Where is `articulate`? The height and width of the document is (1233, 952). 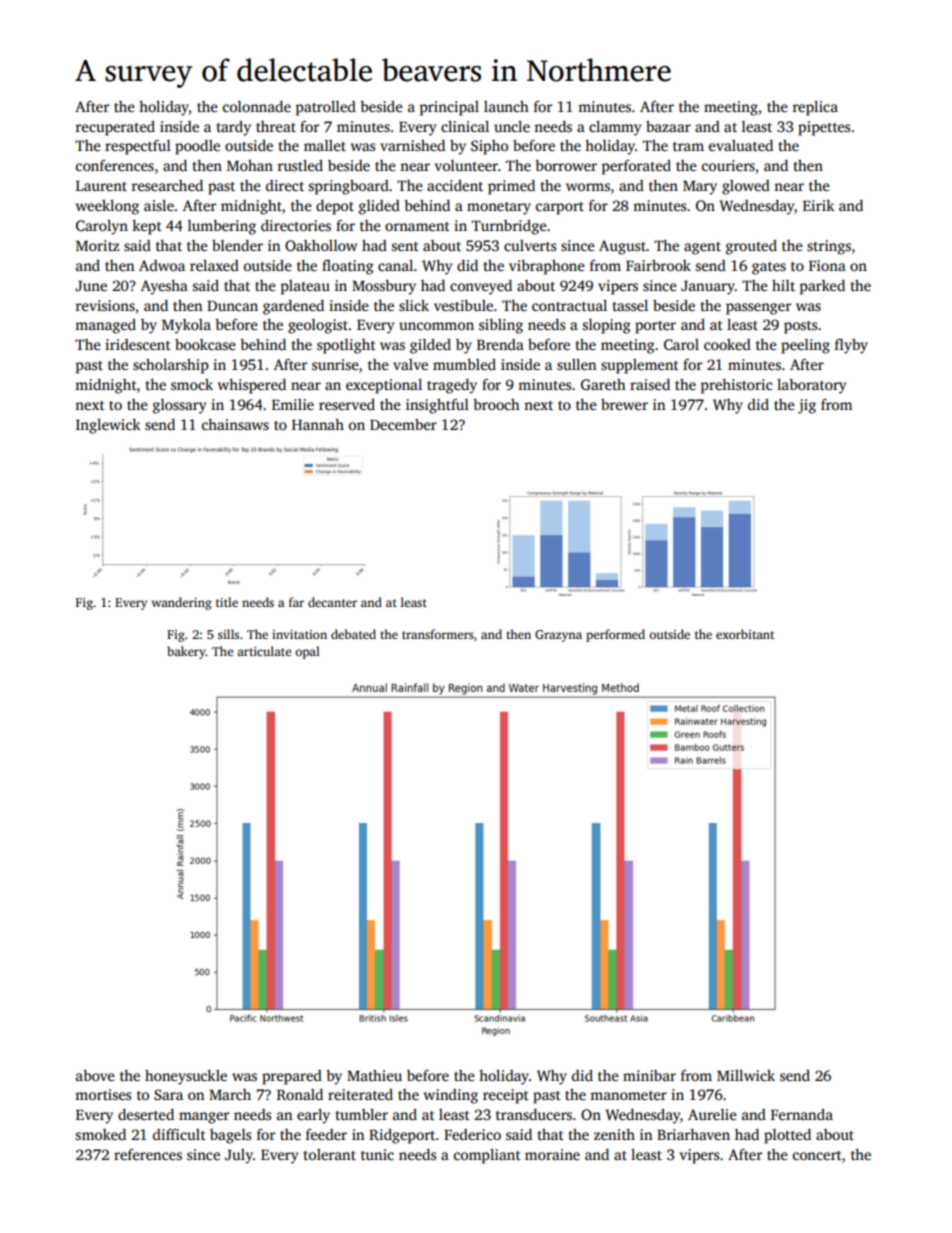 articulate is located at coordinates (264, 651).
